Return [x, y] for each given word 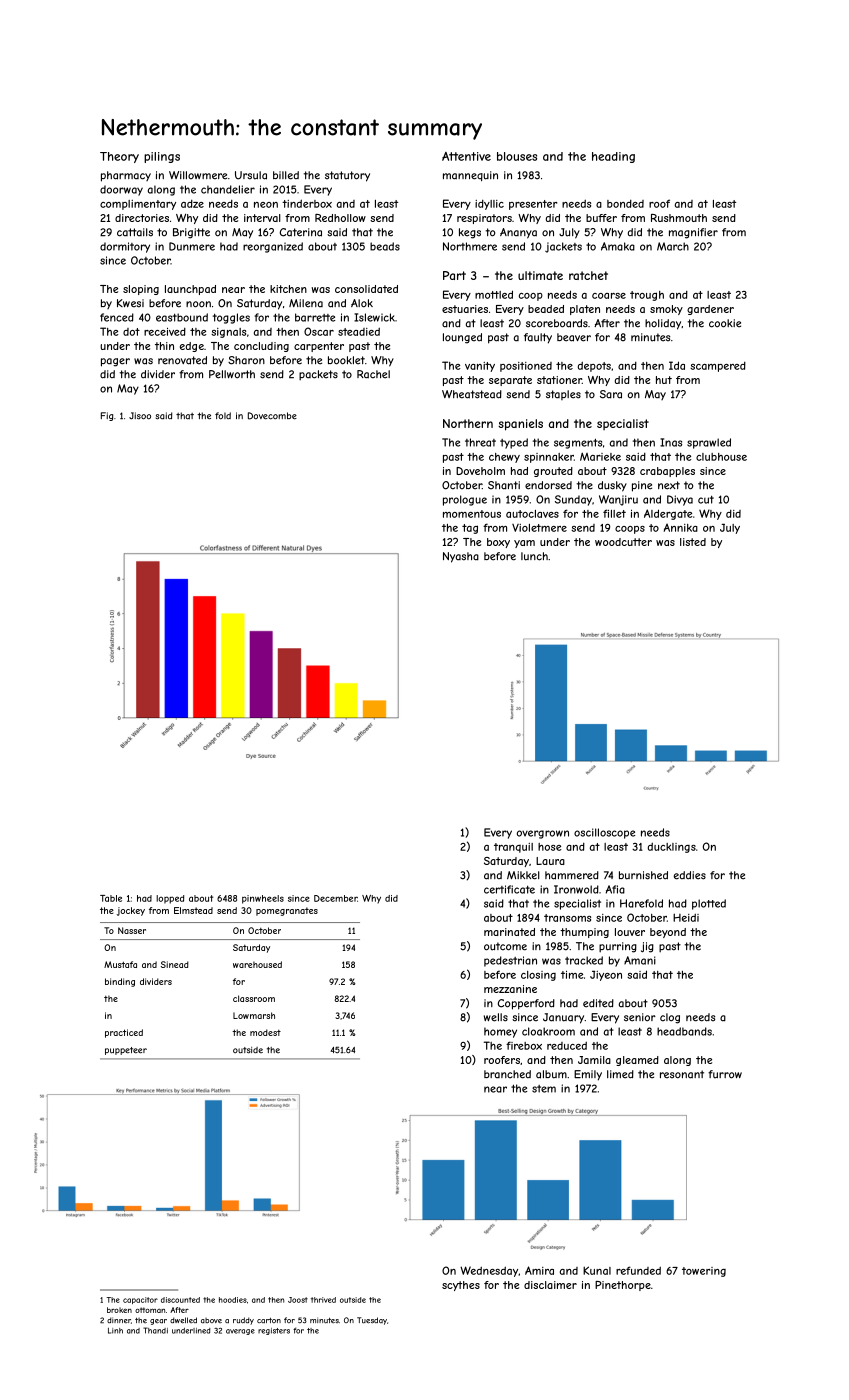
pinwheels [263, 899]
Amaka [618, 246]
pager [115, 362]
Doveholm [480, 471]
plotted [709, 904]
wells [496, 1017]
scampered [718, 367]
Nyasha [461, 557]
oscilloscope [604, 833]
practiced [124, 1033]
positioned [526, 367]
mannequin [470, 176]
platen [585, 310]
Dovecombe [272, 416]
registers [274, 1331]
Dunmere [192, 246]
